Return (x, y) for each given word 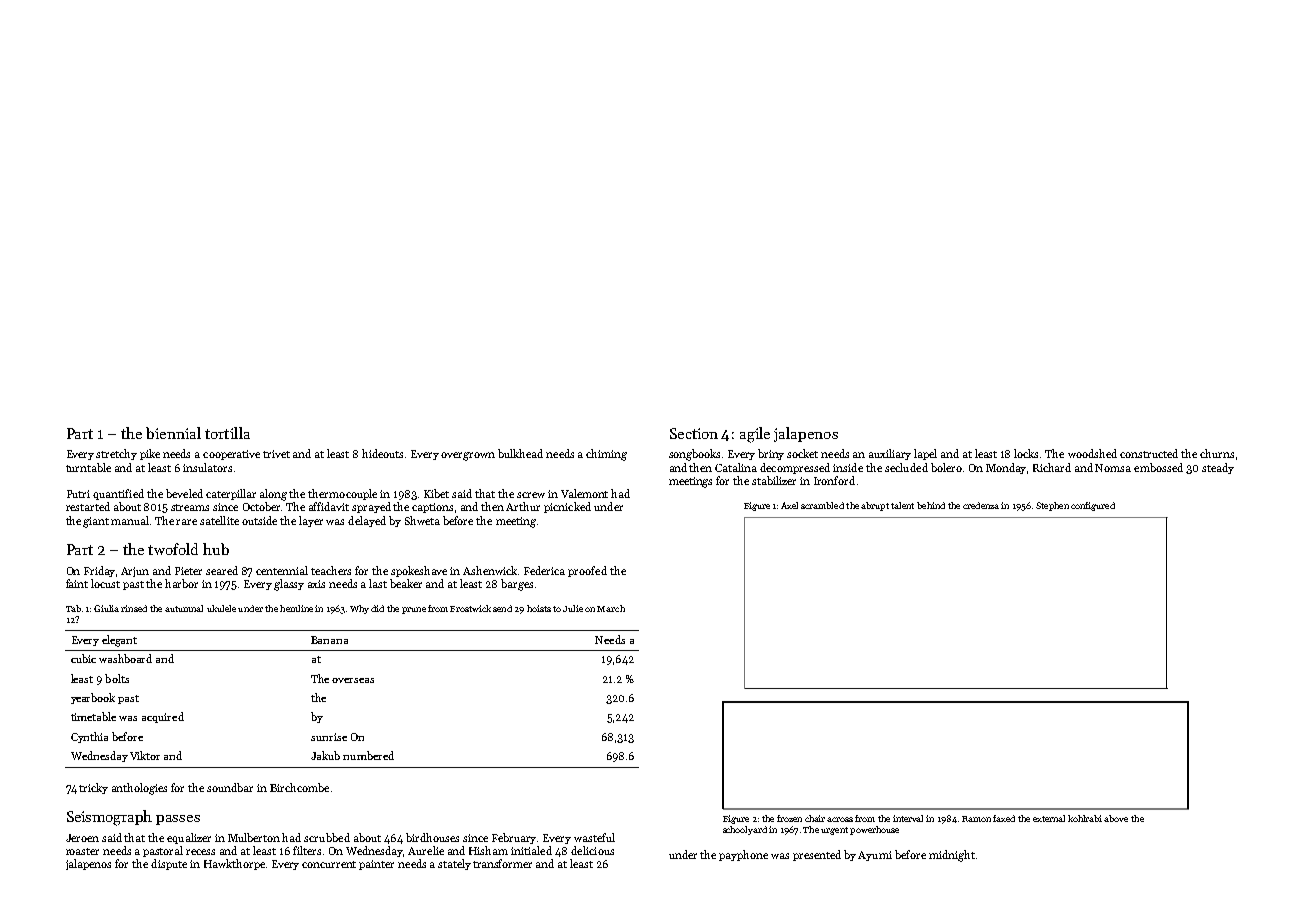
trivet (276, 454)
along (273, 495)
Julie (573, 608)
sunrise (329, 737)
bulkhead (520, 453)
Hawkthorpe (234, 864)
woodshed (1092, 453)
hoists (539, 608)
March (611, 608)
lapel (925, 454)
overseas (353, 680)
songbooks (694, 455)
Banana (329, 640)
